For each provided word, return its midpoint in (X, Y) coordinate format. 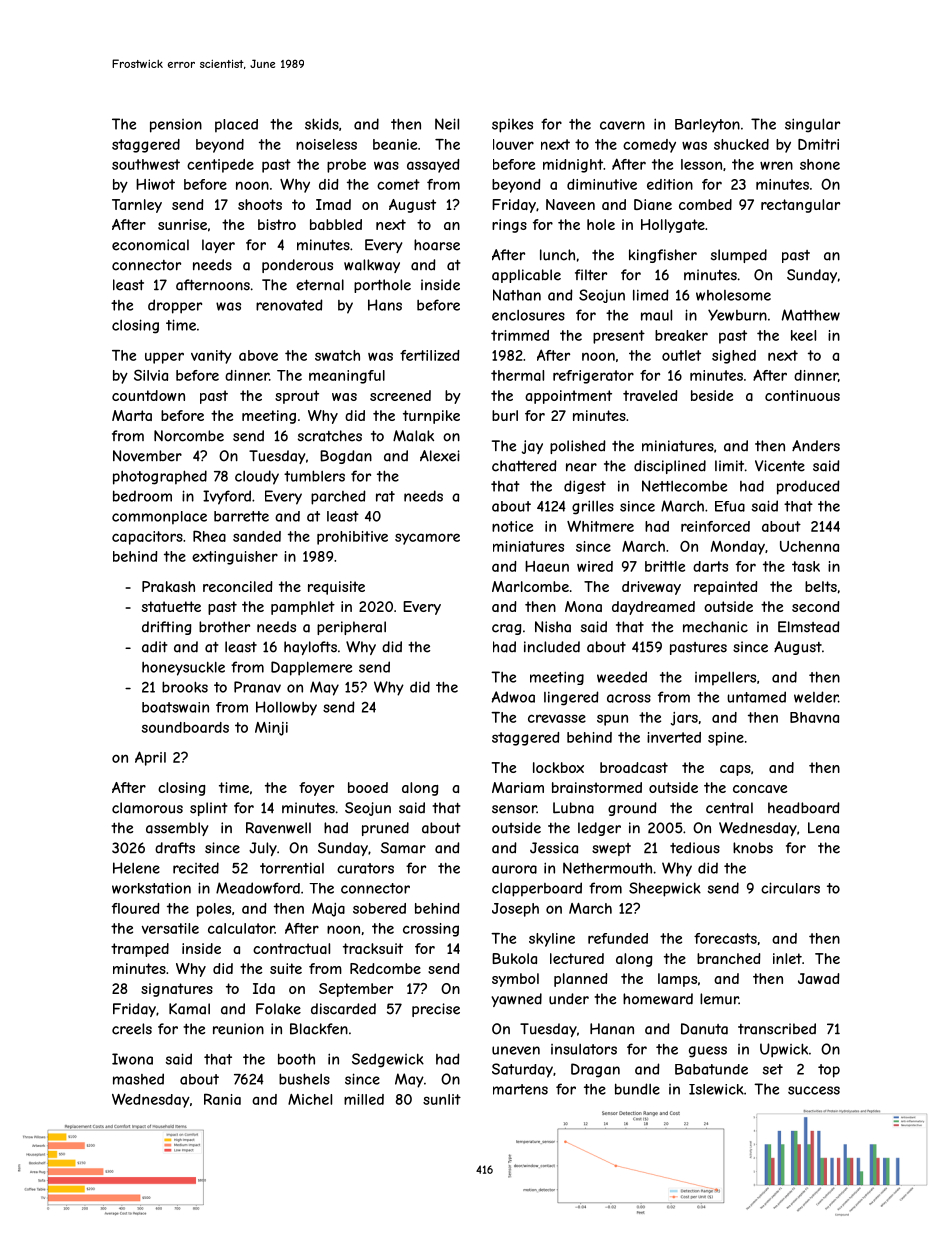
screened (400, 395)
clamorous (147, 808)
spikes (512, 126)
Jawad (818, 978)
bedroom (142, 496)
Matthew (811, 315)
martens (520, 1089)
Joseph (515, 910)
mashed (138, 1079)
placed (236, 126)
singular (812, 125)
